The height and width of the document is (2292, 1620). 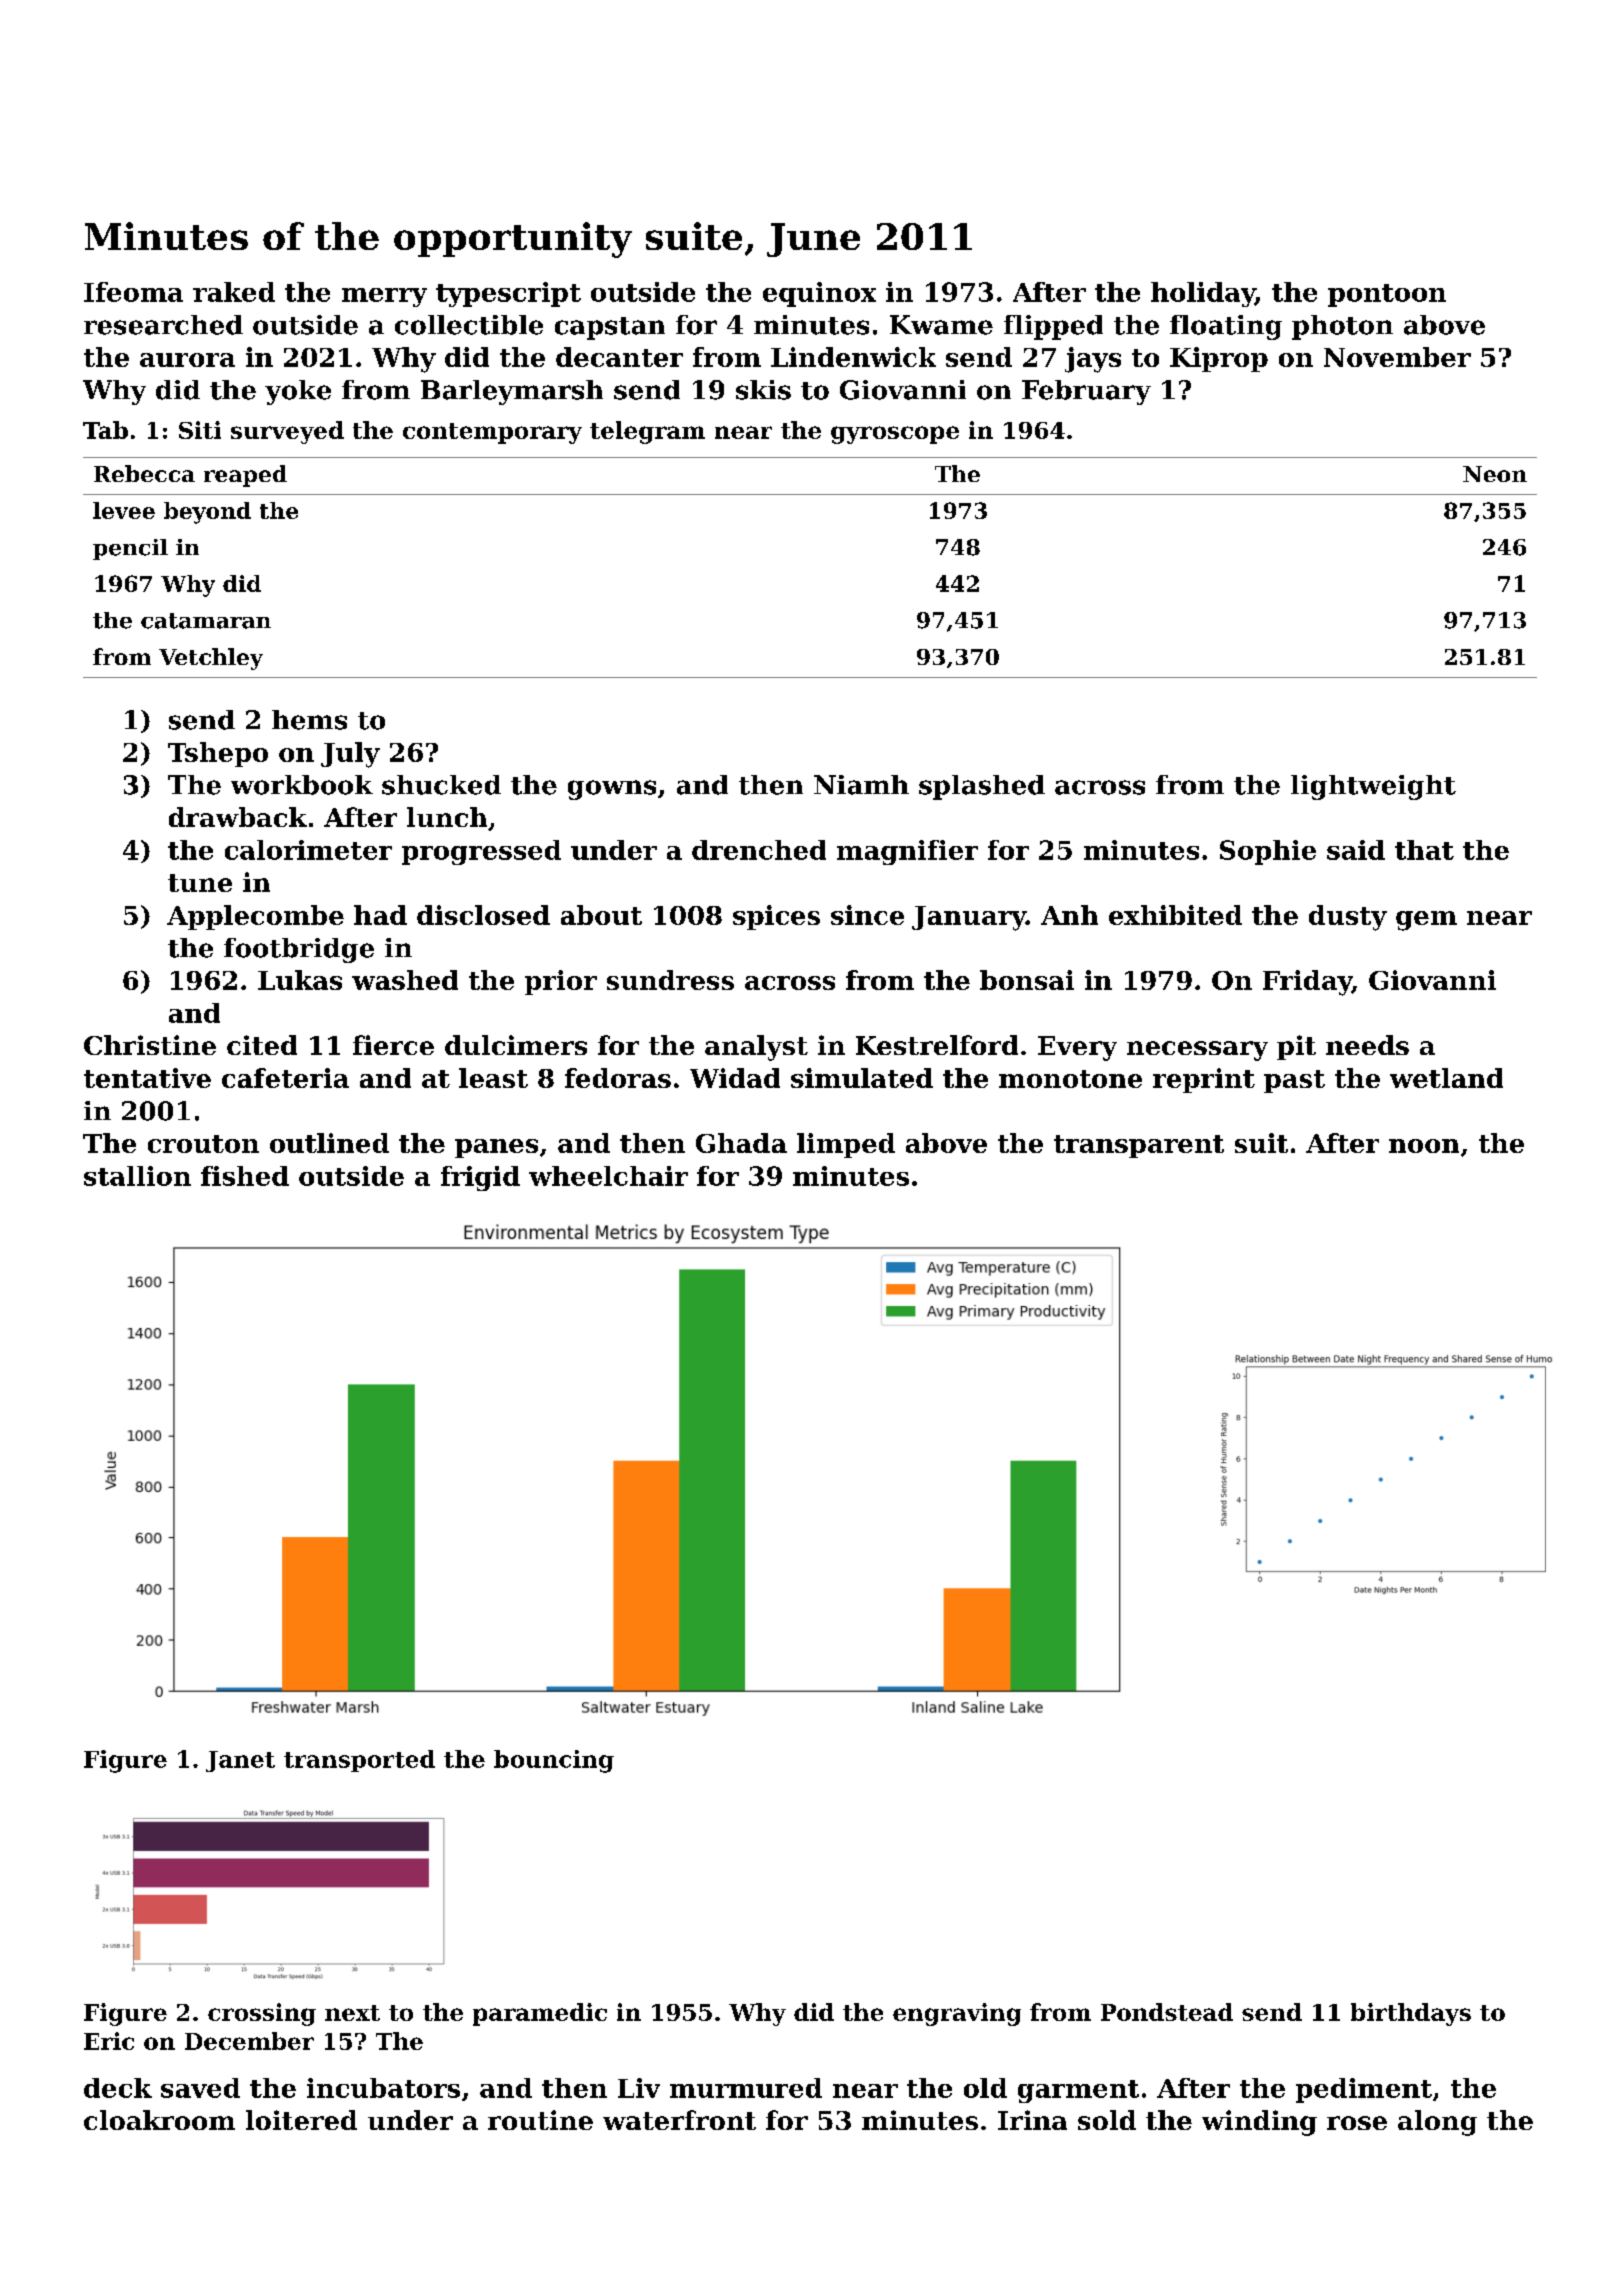 I want to click on lunch, so click(x=447, y=817).
